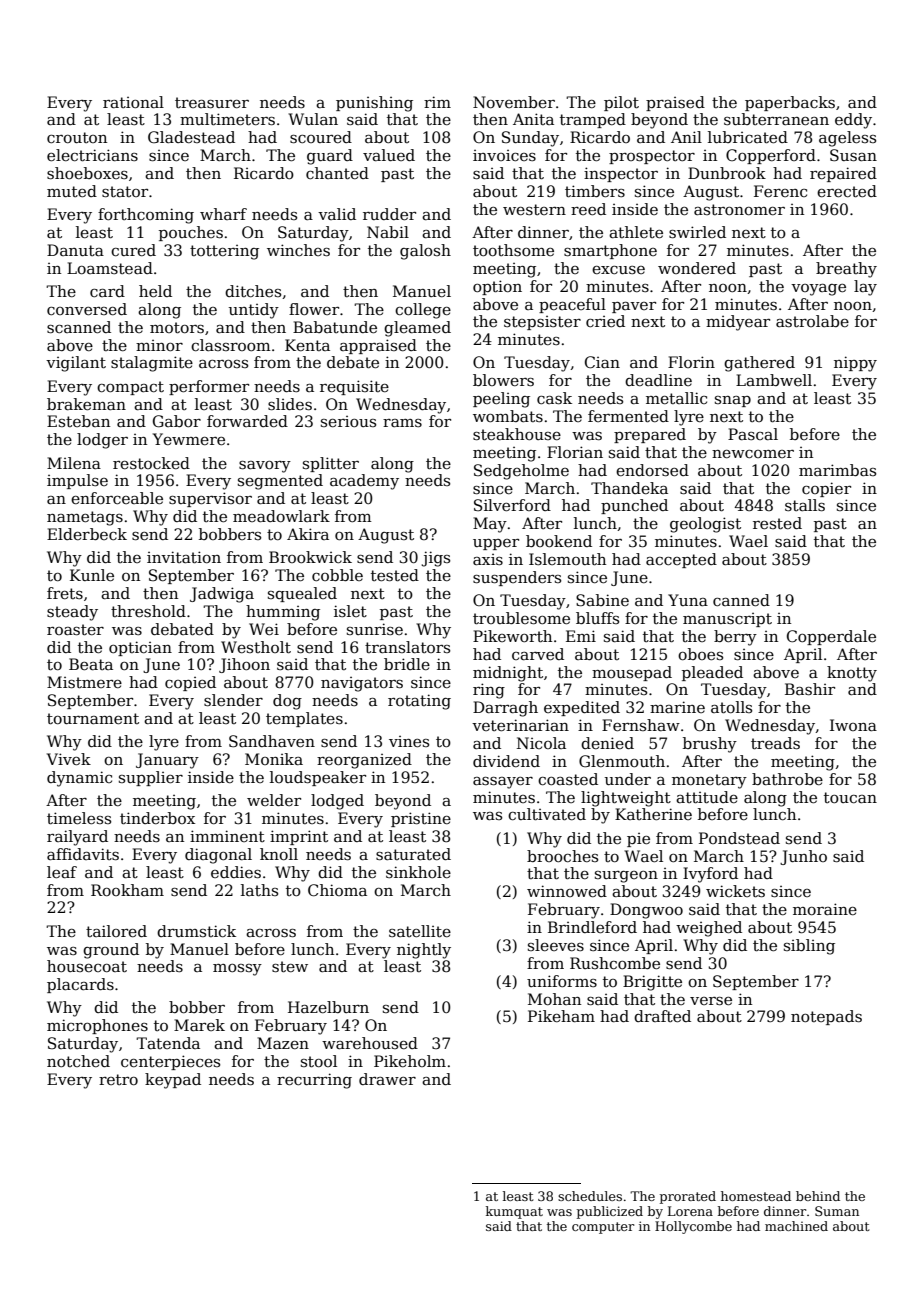  I want to click on midnight, so click(508, 674).
